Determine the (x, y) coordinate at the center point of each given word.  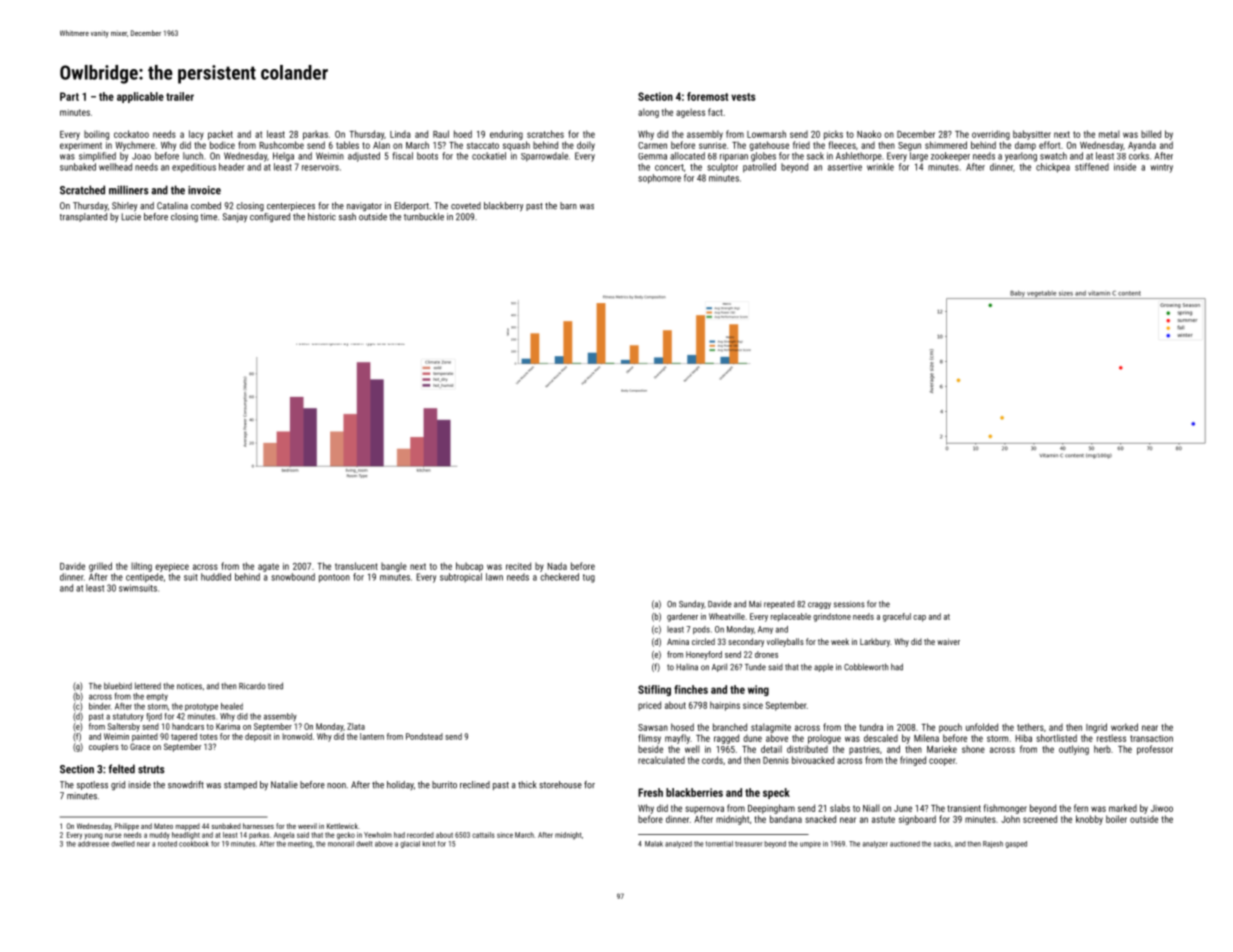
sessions (849, 604)
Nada (557, 566)
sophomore (659, 179)
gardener (682, 617)
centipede (144, 578)
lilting (141, 567)
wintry (1161, 168)
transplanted (83, 217)
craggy (819, 605)
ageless (690, 113)
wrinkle (880, 167)
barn (568, 206)
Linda (400, 134)
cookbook (194, 844)
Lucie (131, 217)
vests (743, 97)
